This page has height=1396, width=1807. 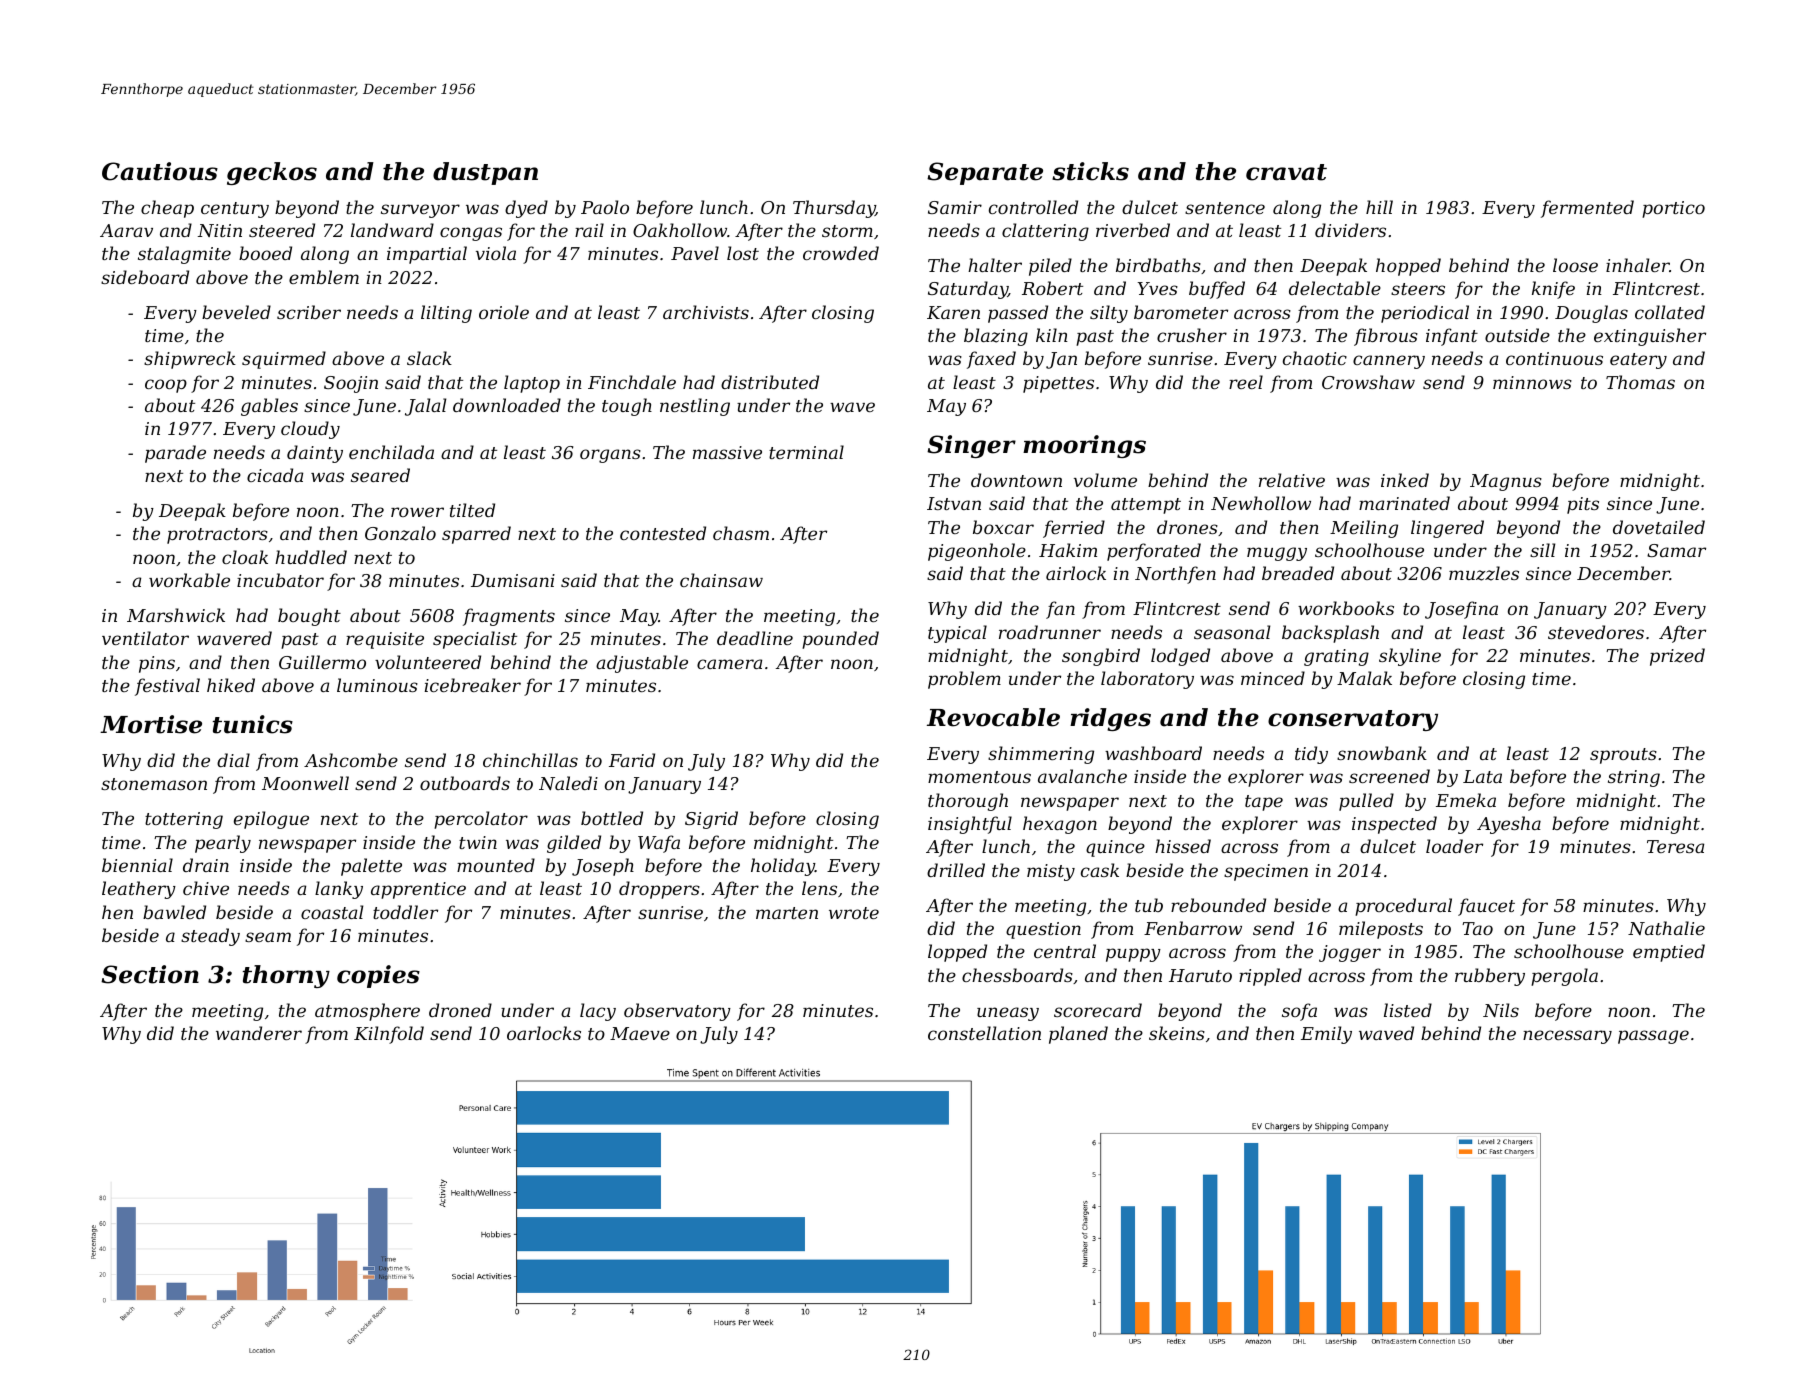 What do you see at coordinates (1669, 953) in the page?
I see `emptied` at bounding box center [1669, 953].
